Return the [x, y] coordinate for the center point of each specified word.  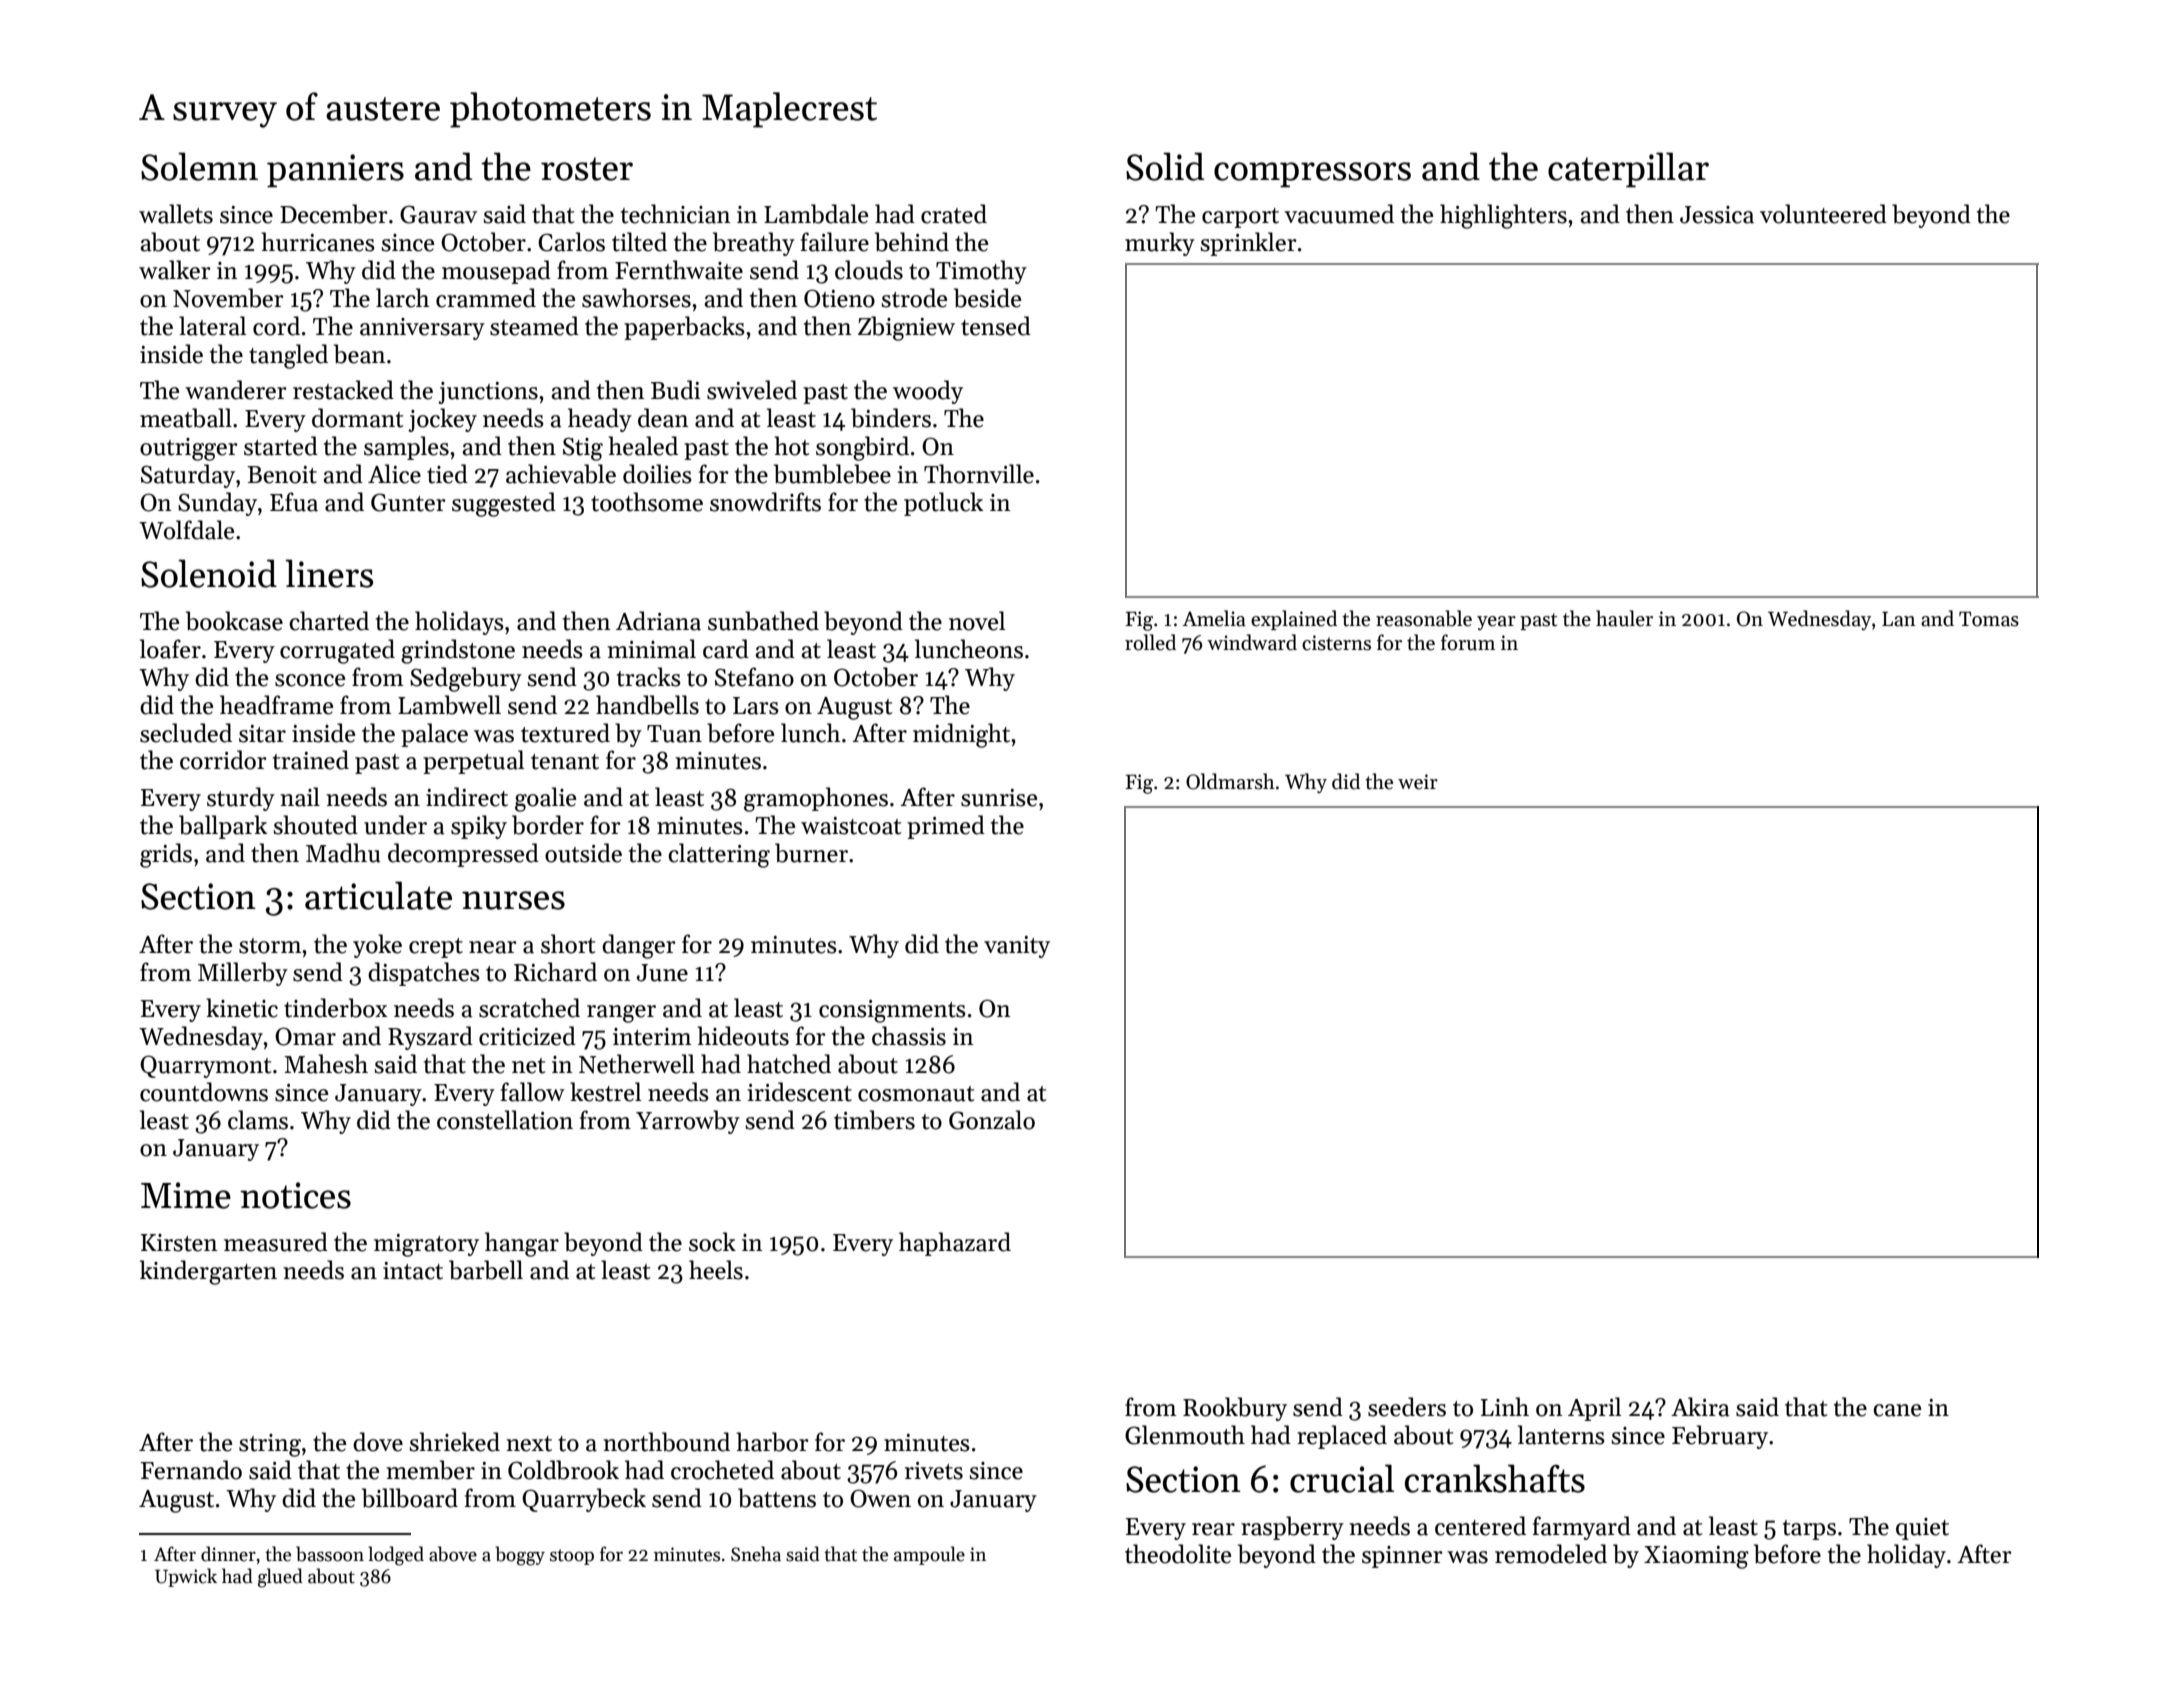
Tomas [1989, 619]
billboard [410, 1498]
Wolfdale [186, 530]
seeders [1407, 1407]
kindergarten [208, 1272]
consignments [892, 1011]
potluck [943, 504]
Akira [1700, 1407]
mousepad [496, 272]
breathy [754, 244]
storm [270, 946]
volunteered [1823, 214]
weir [1418, 782]
